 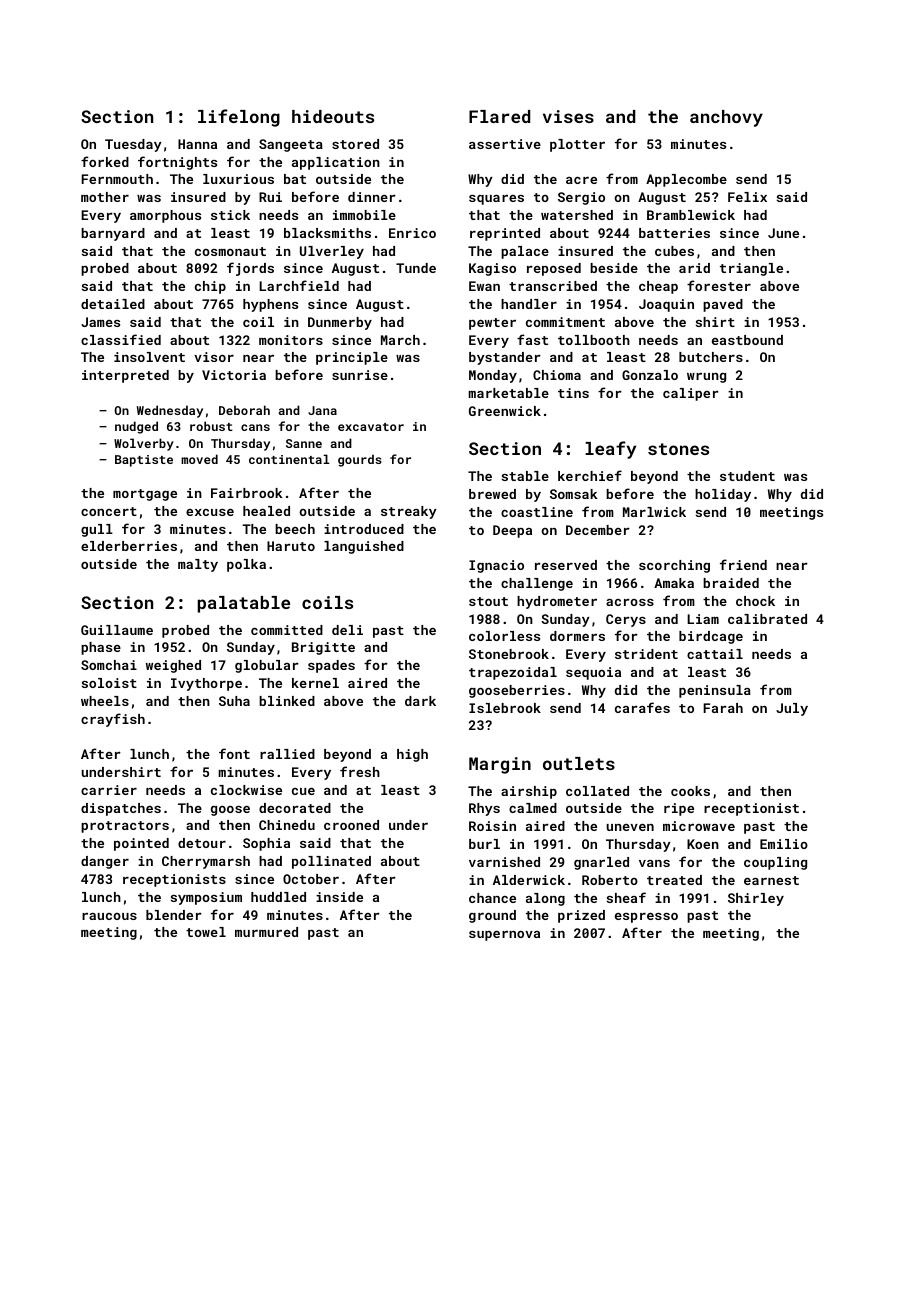 What do you see at coordinates (504, 936) in the screenshot?
I see `supernova` at bounding box center [504, 936].
